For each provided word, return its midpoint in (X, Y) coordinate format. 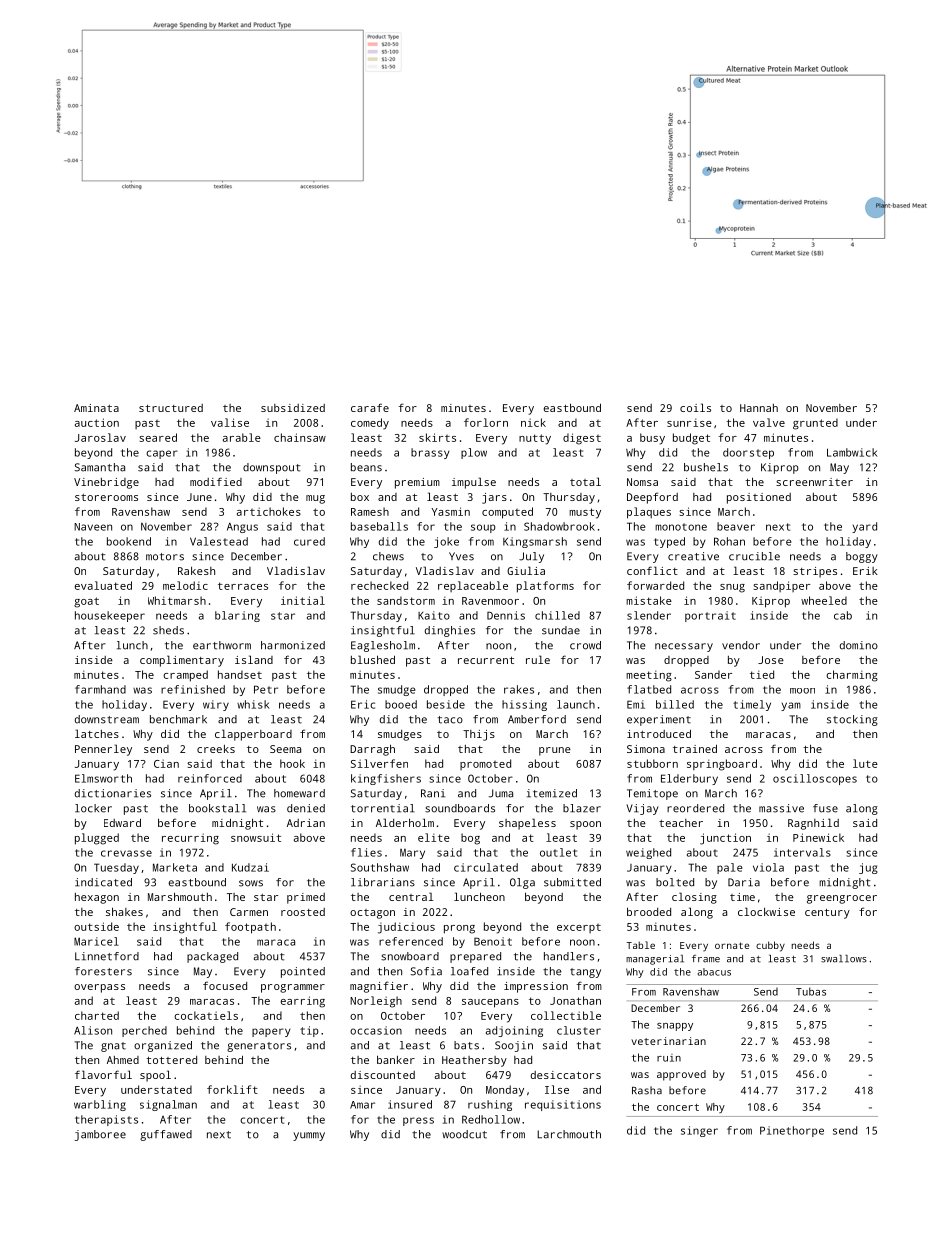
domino (859, 645)
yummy (309, 1136)
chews (388, 556)
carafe (370, 407)
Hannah (759, 408)
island (254, 659)
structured (171, 408)
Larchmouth (569, 1134)
